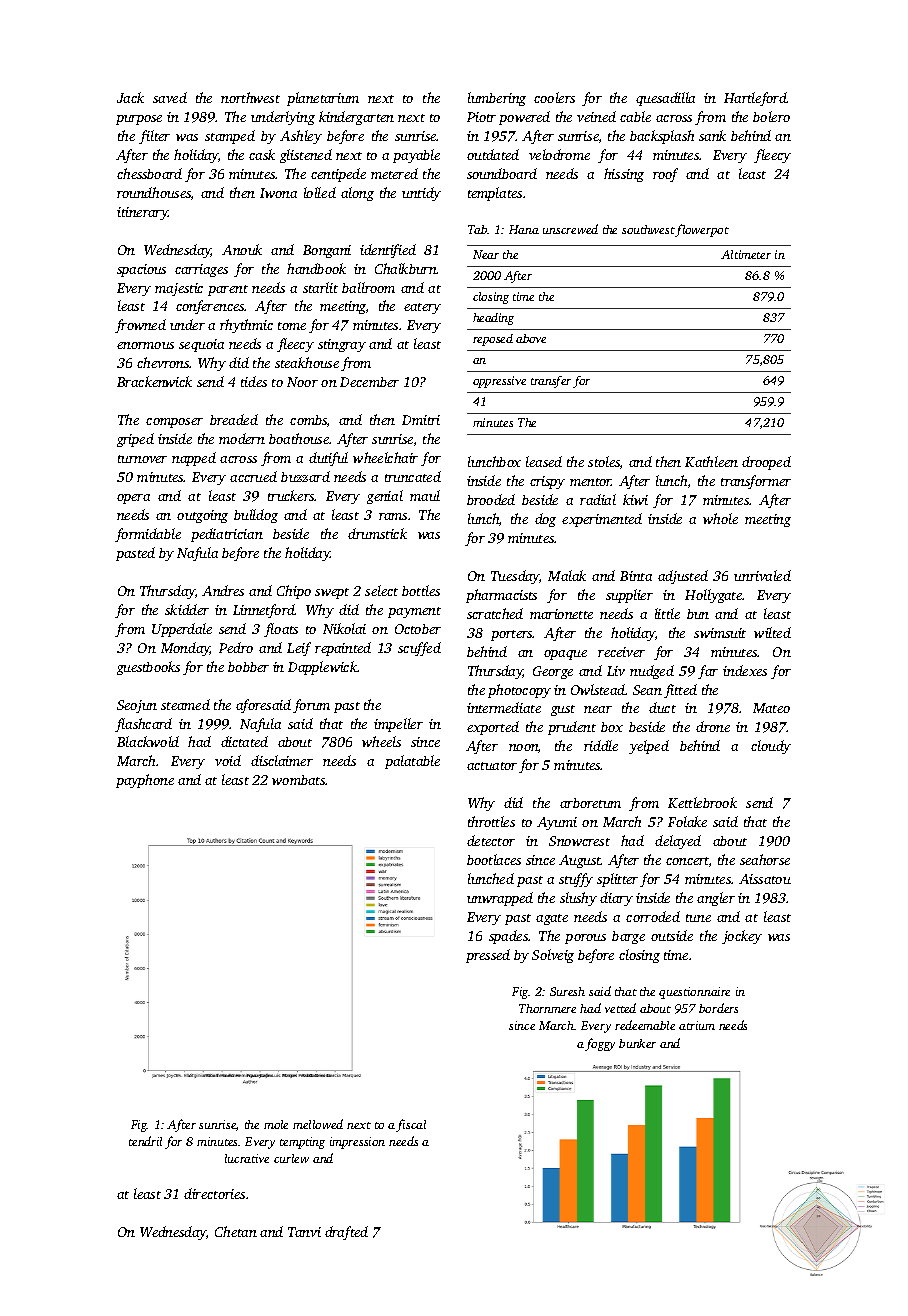  What do you see at coordinates (501, 596) in the page?
I see `pharmacists` at bounding box center [501, 596].
